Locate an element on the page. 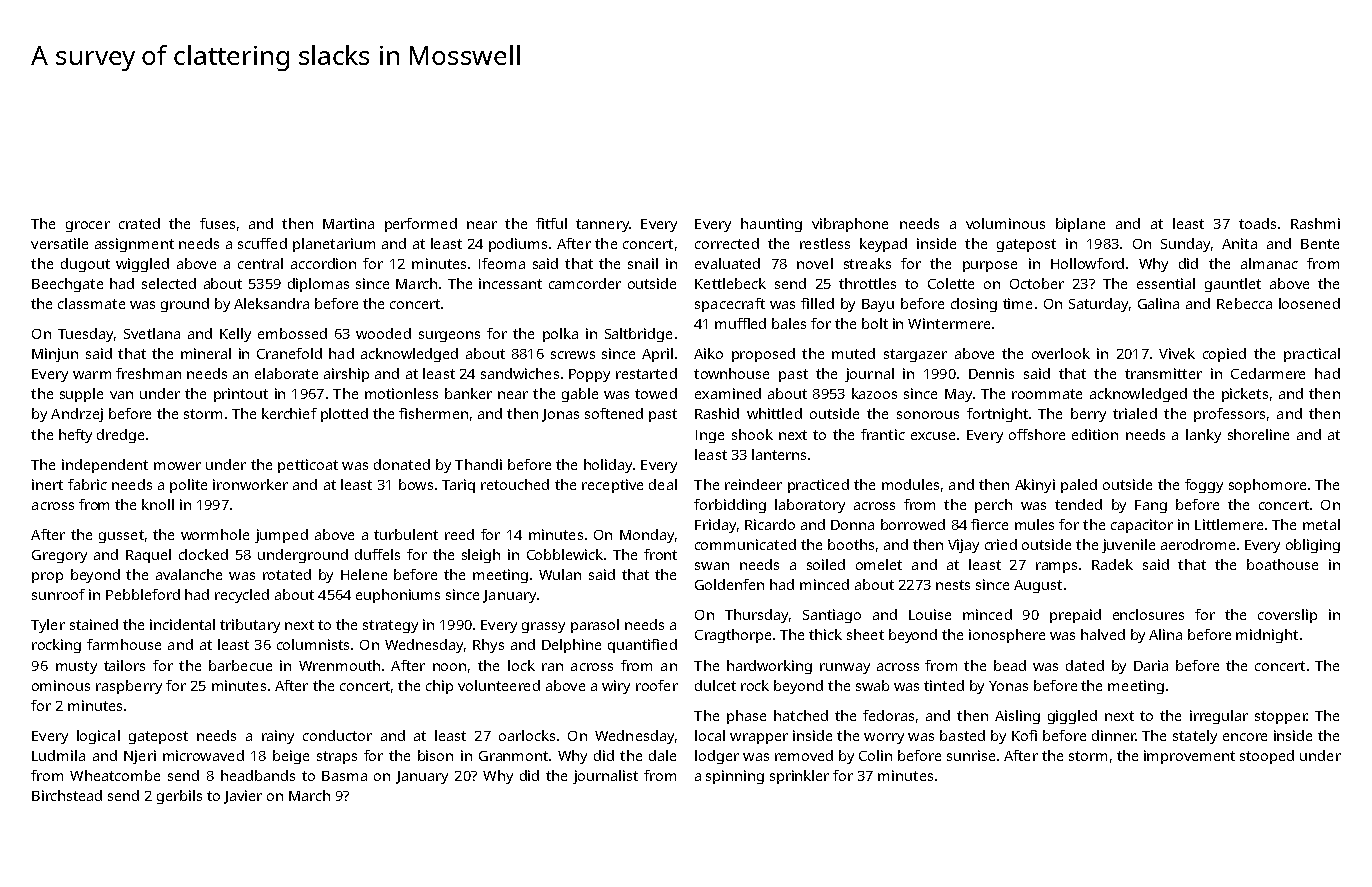 Image resolution: width=1372 pixels, height=887 pixels. wooded is located at coordinates (383, 333).
